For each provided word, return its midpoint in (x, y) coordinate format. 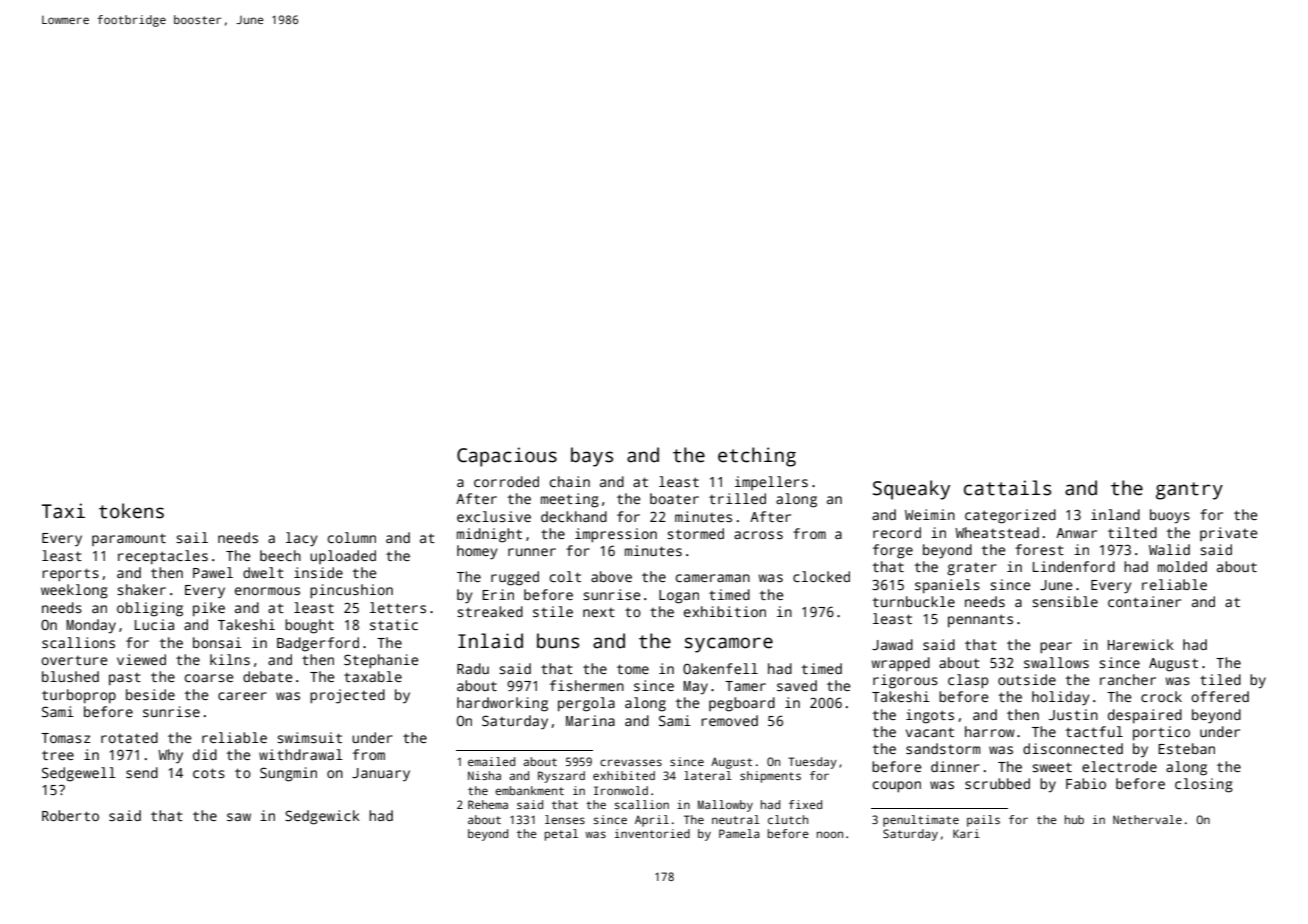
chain (570, 481)
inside (318, 572)
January (381, 775)
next (599, 612)
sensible (1065, 601)
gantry (1189, 491)
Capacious (507, 457)
